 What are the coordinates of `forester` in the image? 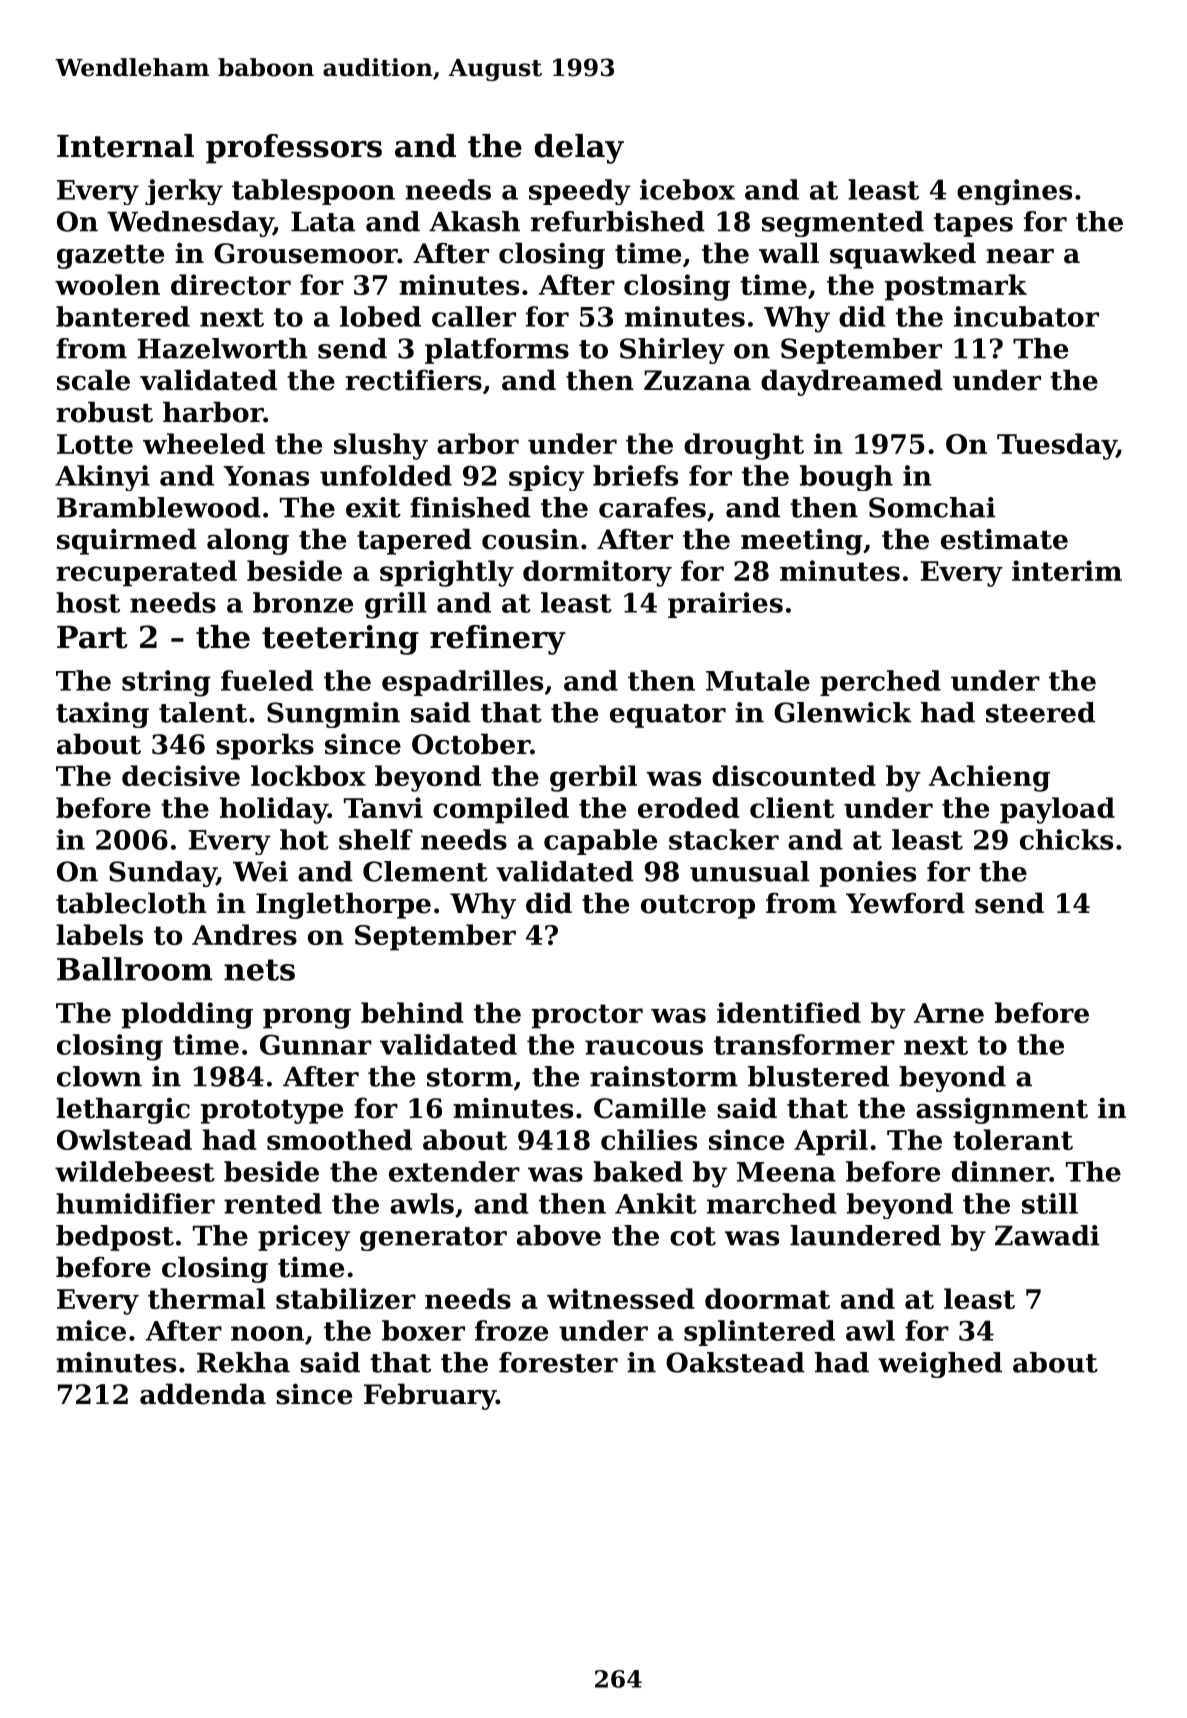 It's located at (558, 1362).
